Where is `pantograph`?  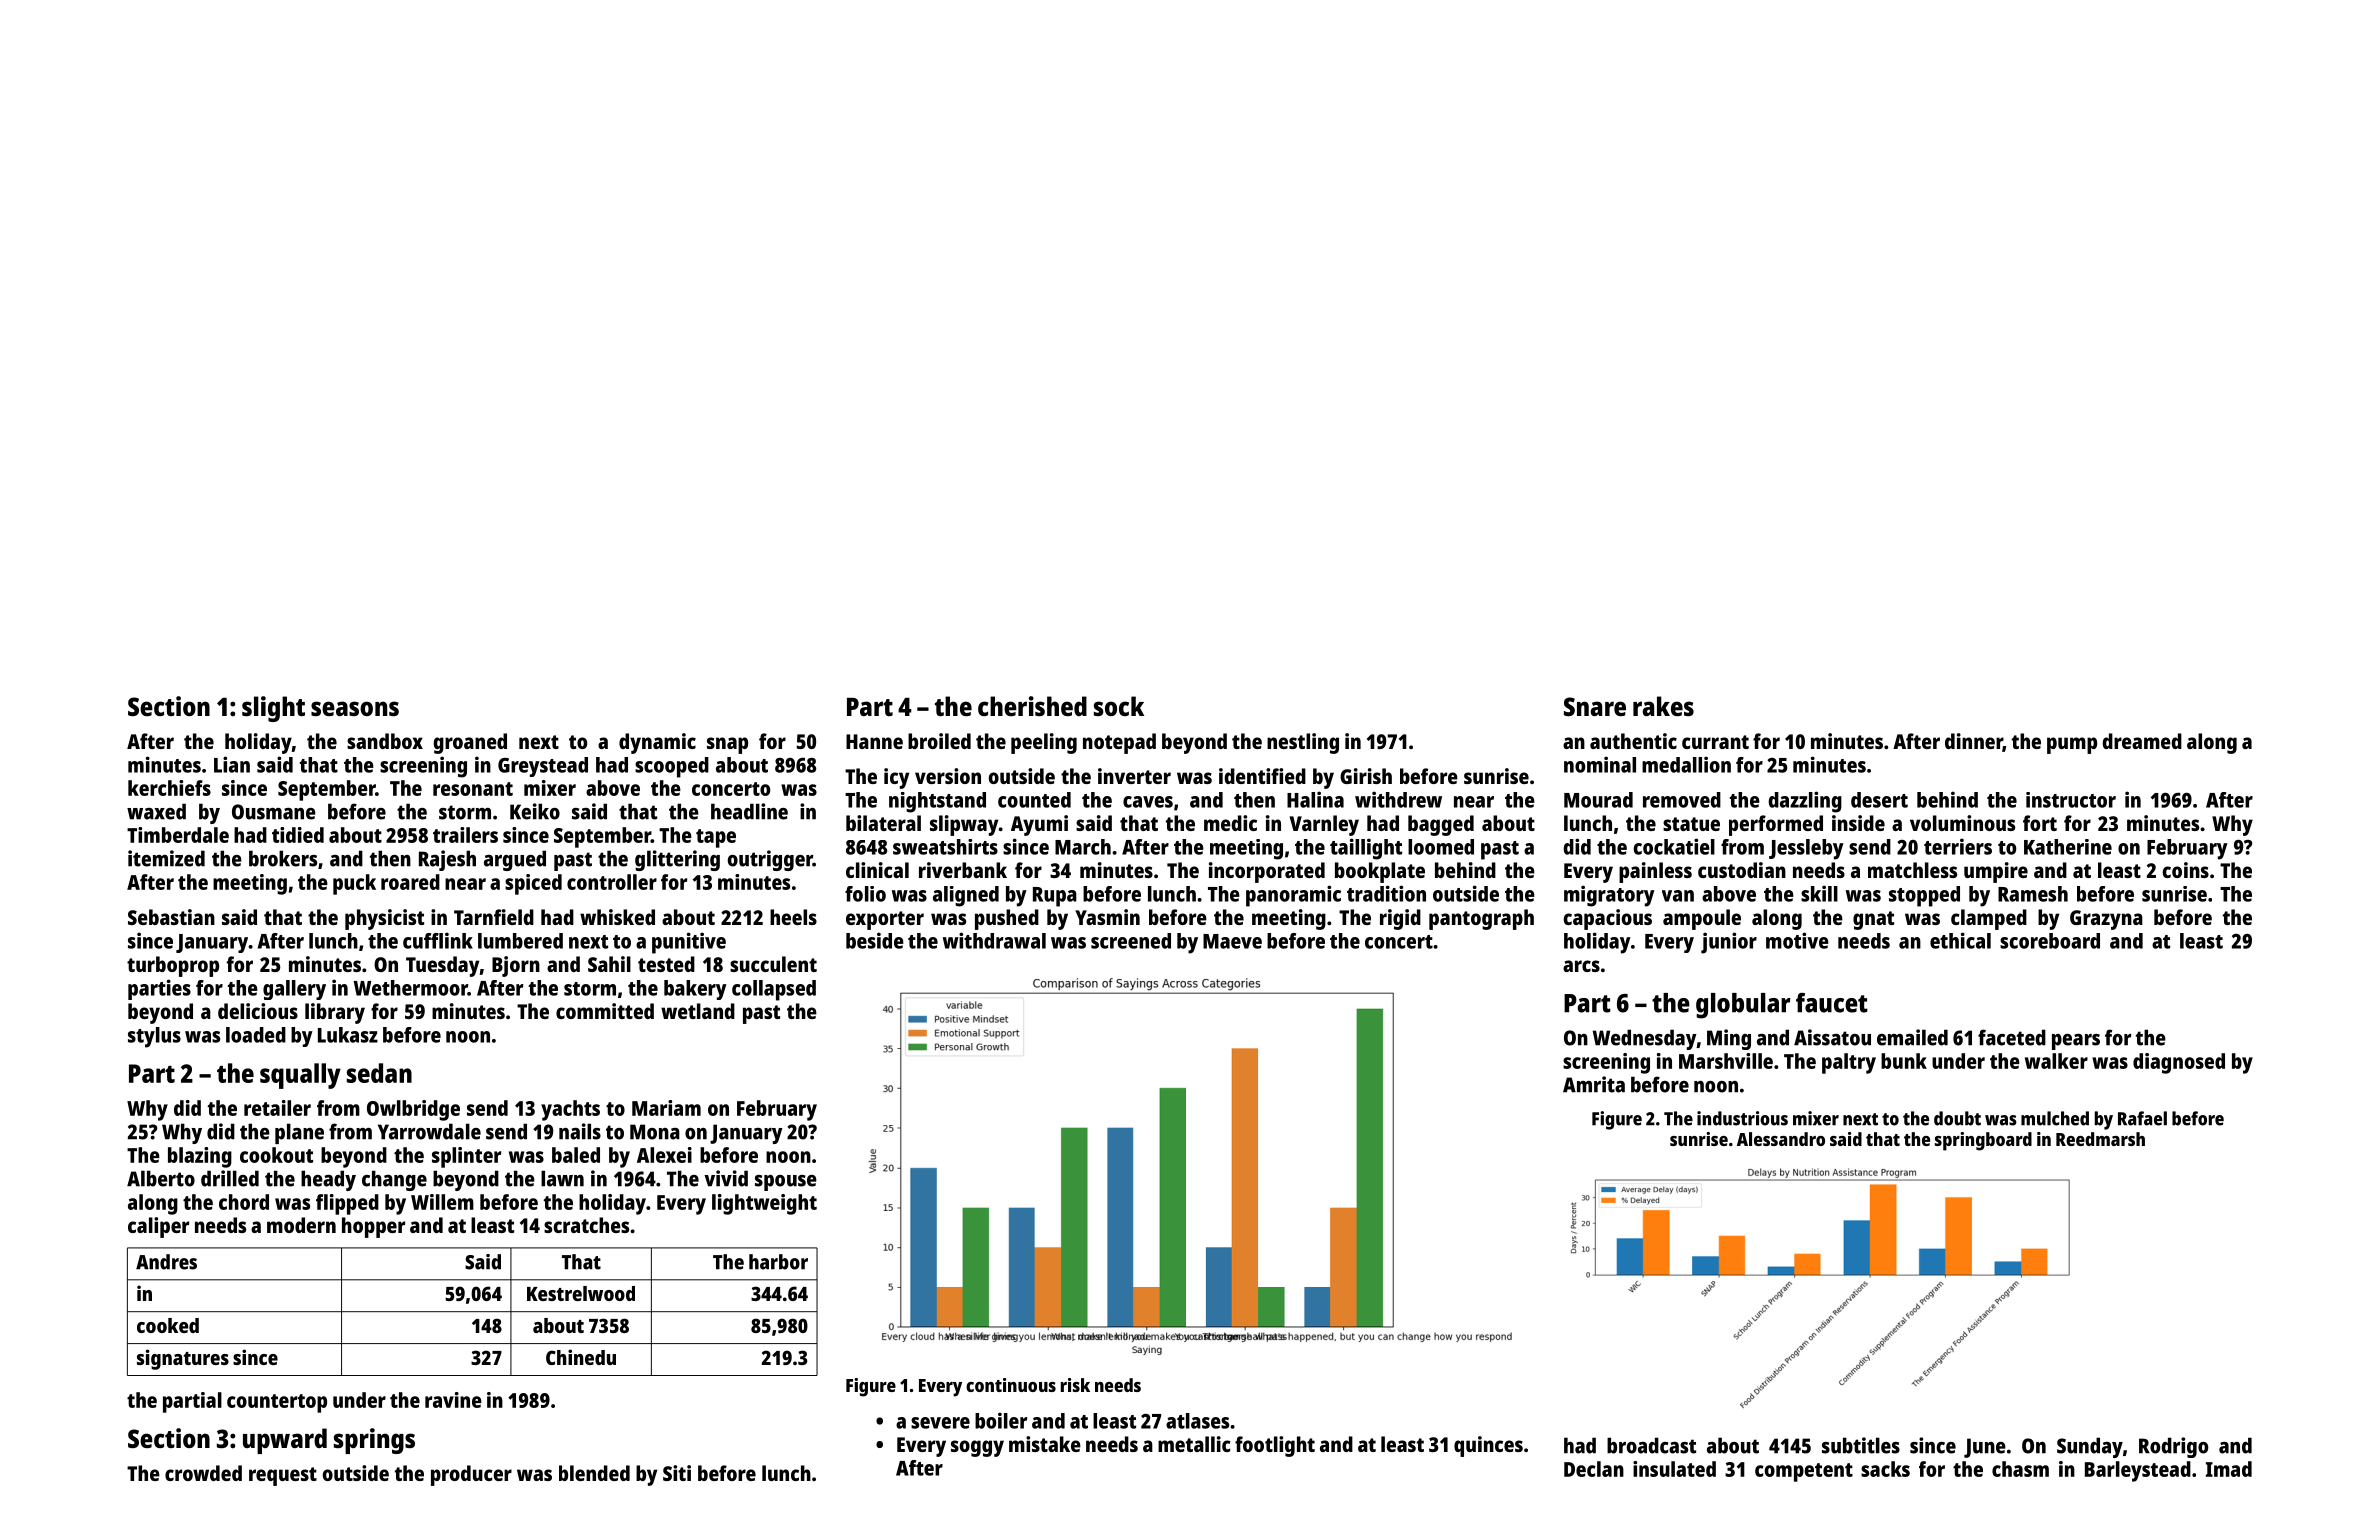 pantograph is located at coordinates (1481, 919).
